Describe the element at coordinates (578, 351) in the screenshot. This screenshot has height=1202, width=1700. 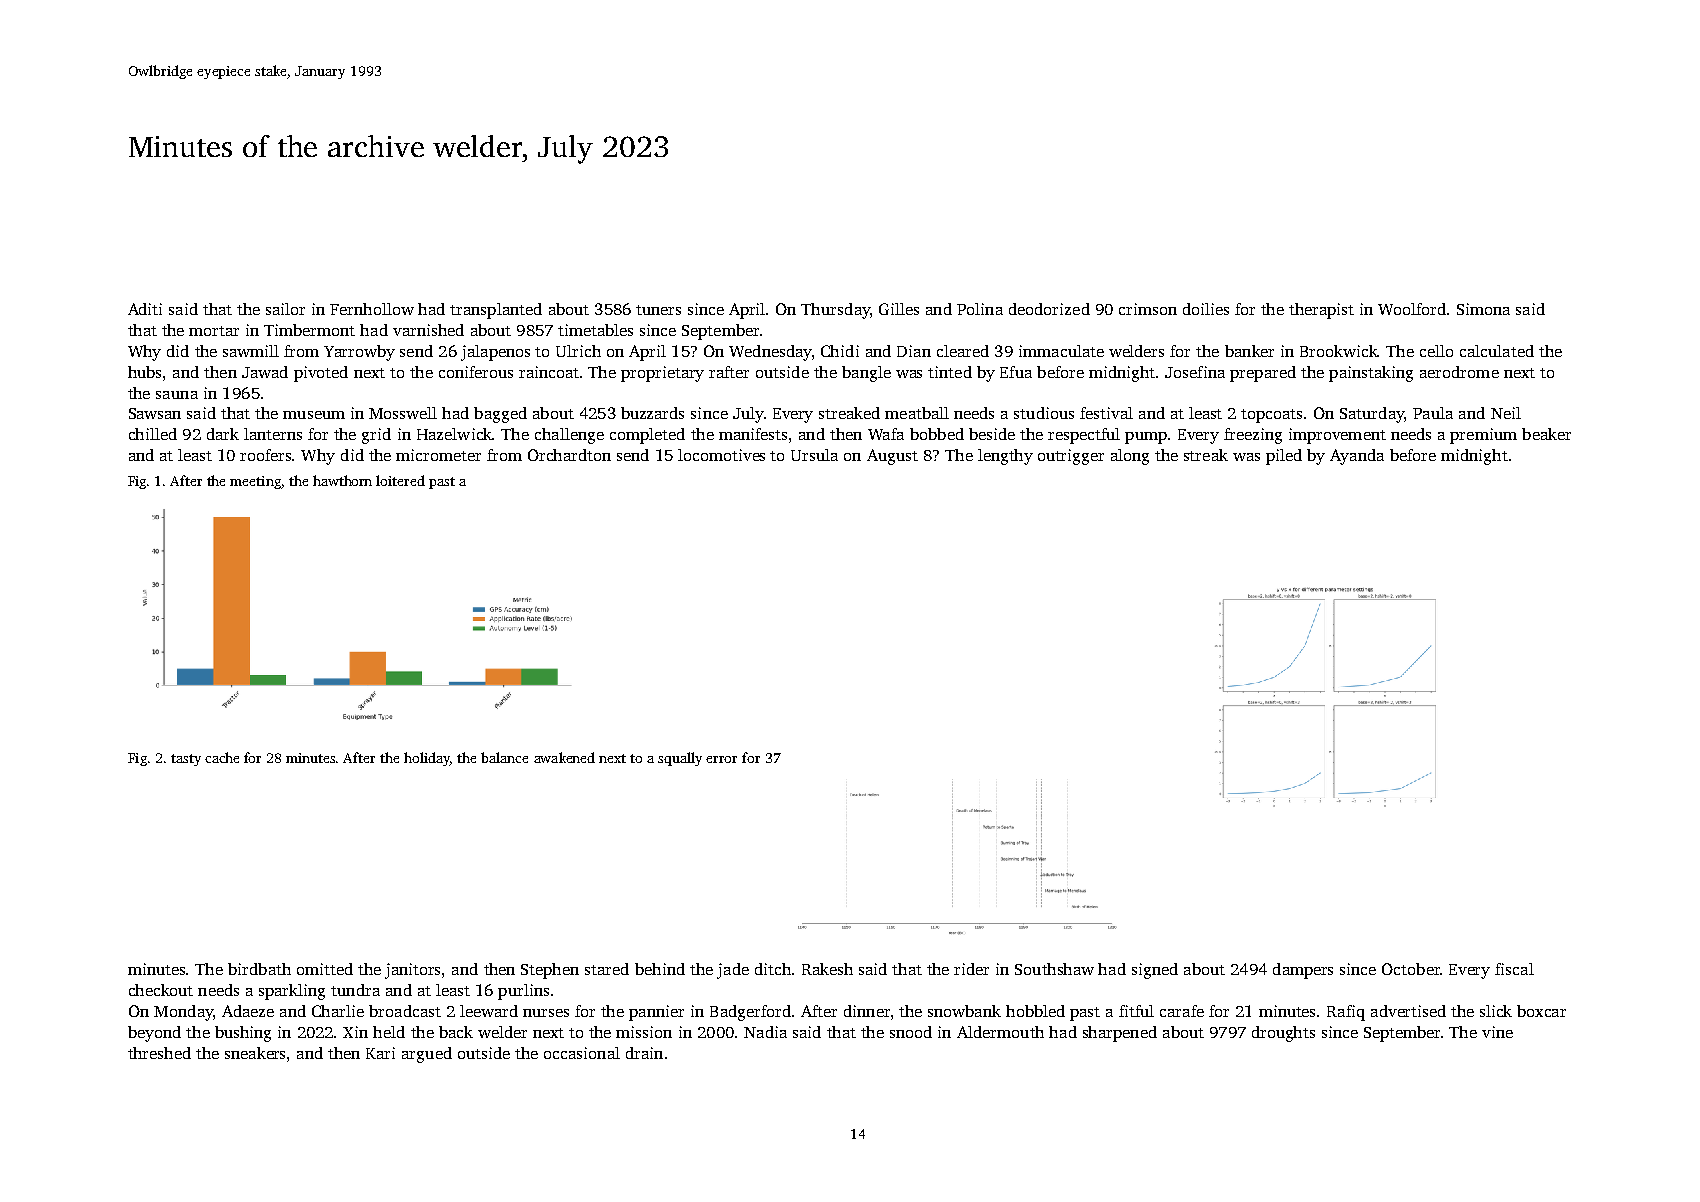
I see `Ulrich` at that location.
